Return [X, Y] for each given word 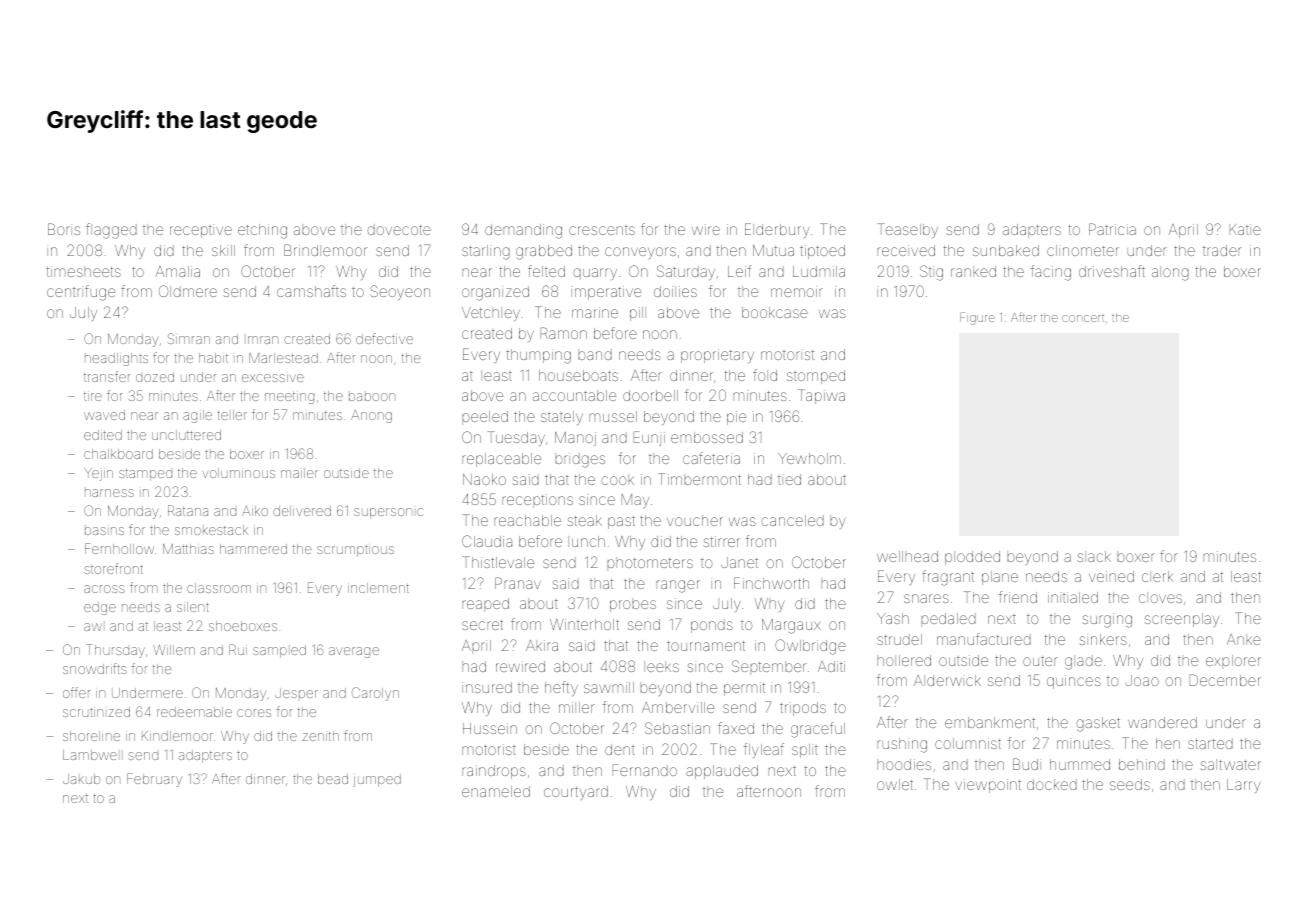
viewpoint [988, 786]
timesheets [84, 271]
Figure [977, 318]
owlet [895, 784]
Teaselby [908, 230]
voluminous [238, 473]
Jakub [81, 779]
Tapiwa [821, 396]
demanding [523, 231]
